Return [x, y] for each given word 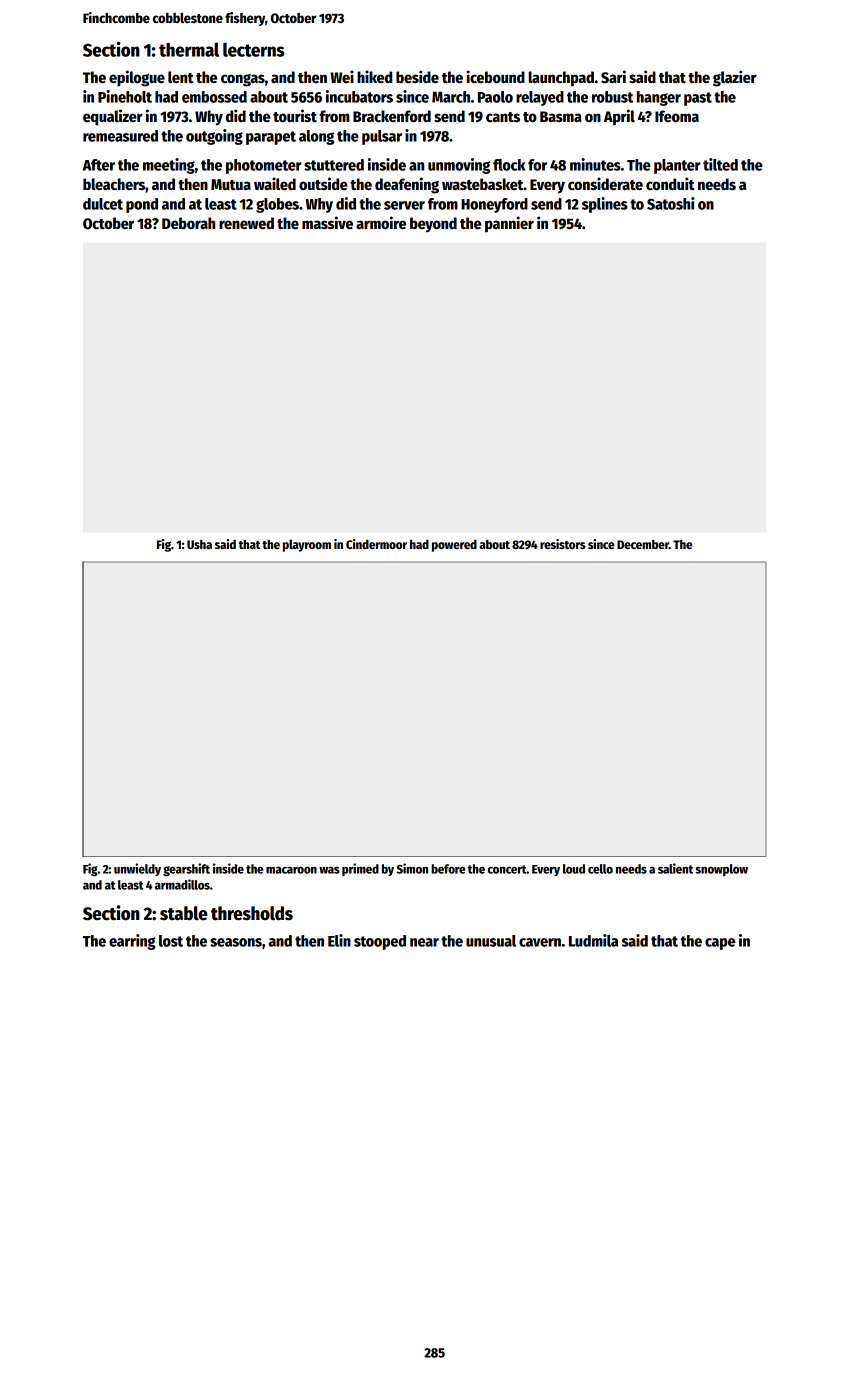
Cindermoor [376, 544]
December [643, 544]
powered [454, 546]
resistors [563, 544]
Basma [561, 116]
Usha [199, 544]
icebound [495, 76]
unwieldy [137, 869]
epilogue [137, 78]
